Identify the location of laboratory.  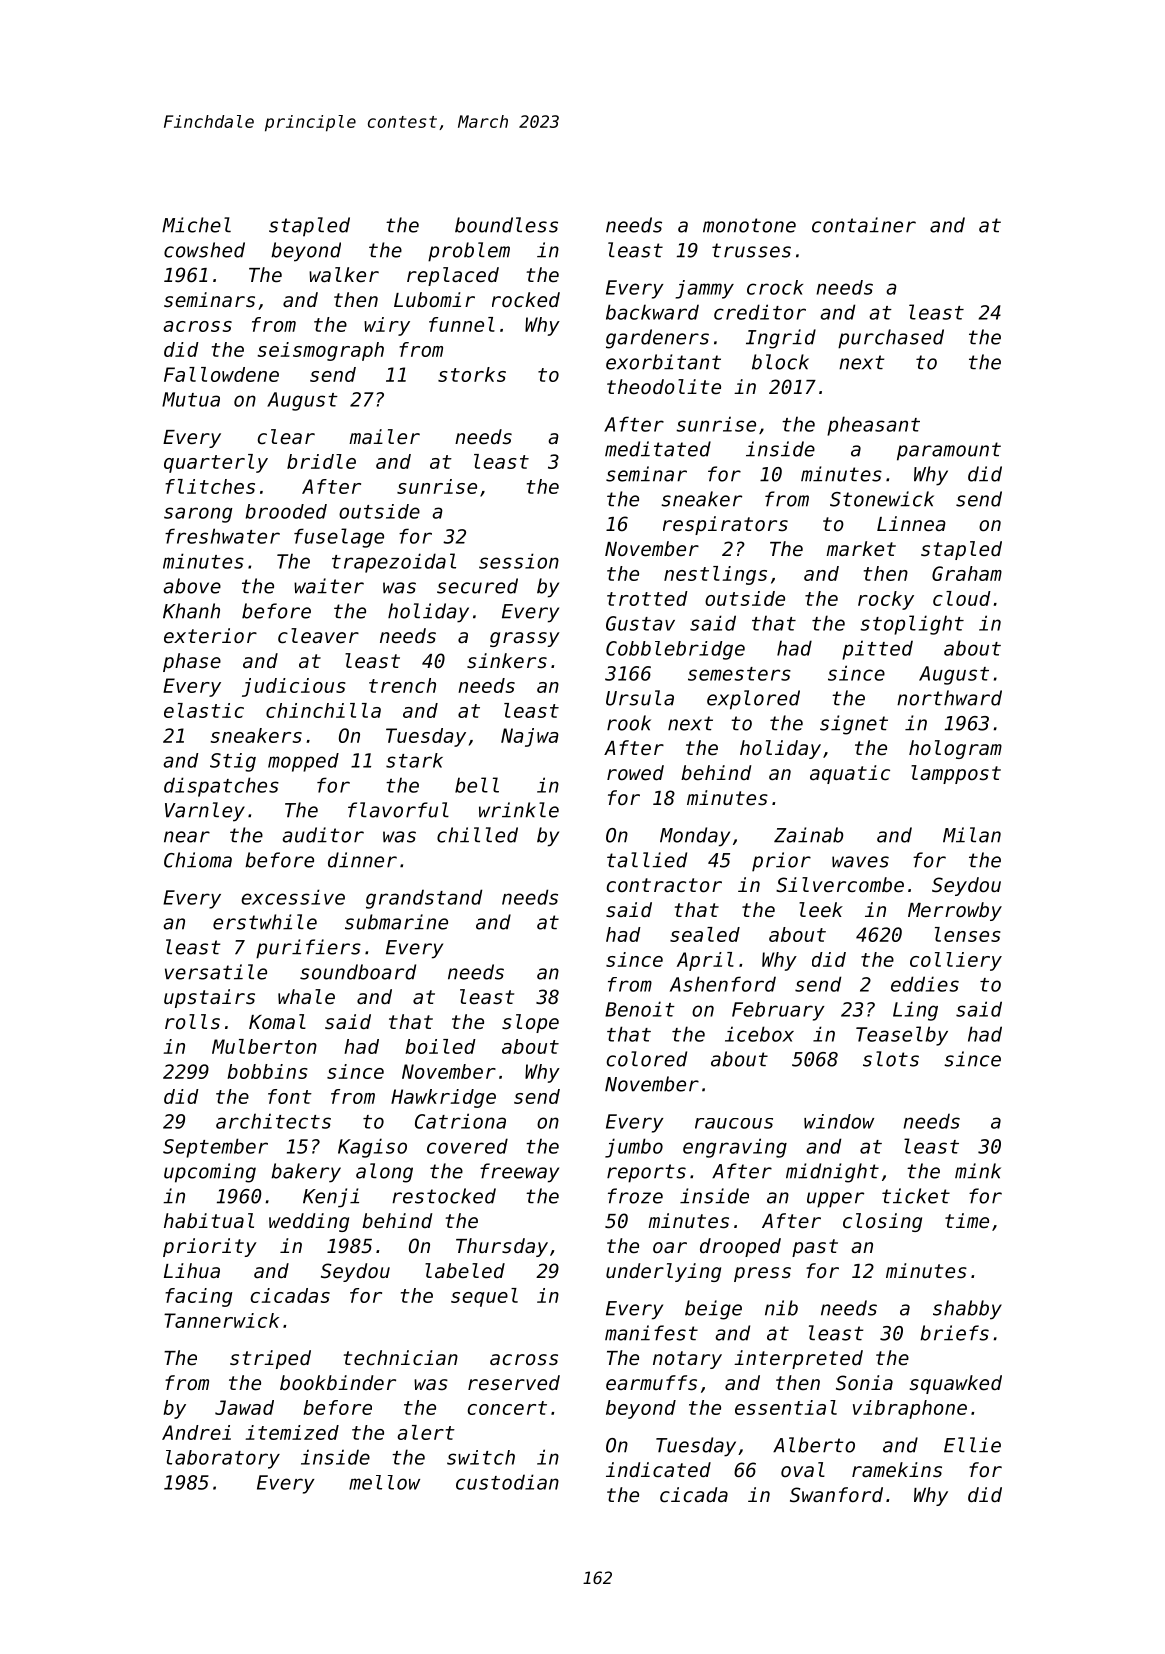
(223, 1459).
